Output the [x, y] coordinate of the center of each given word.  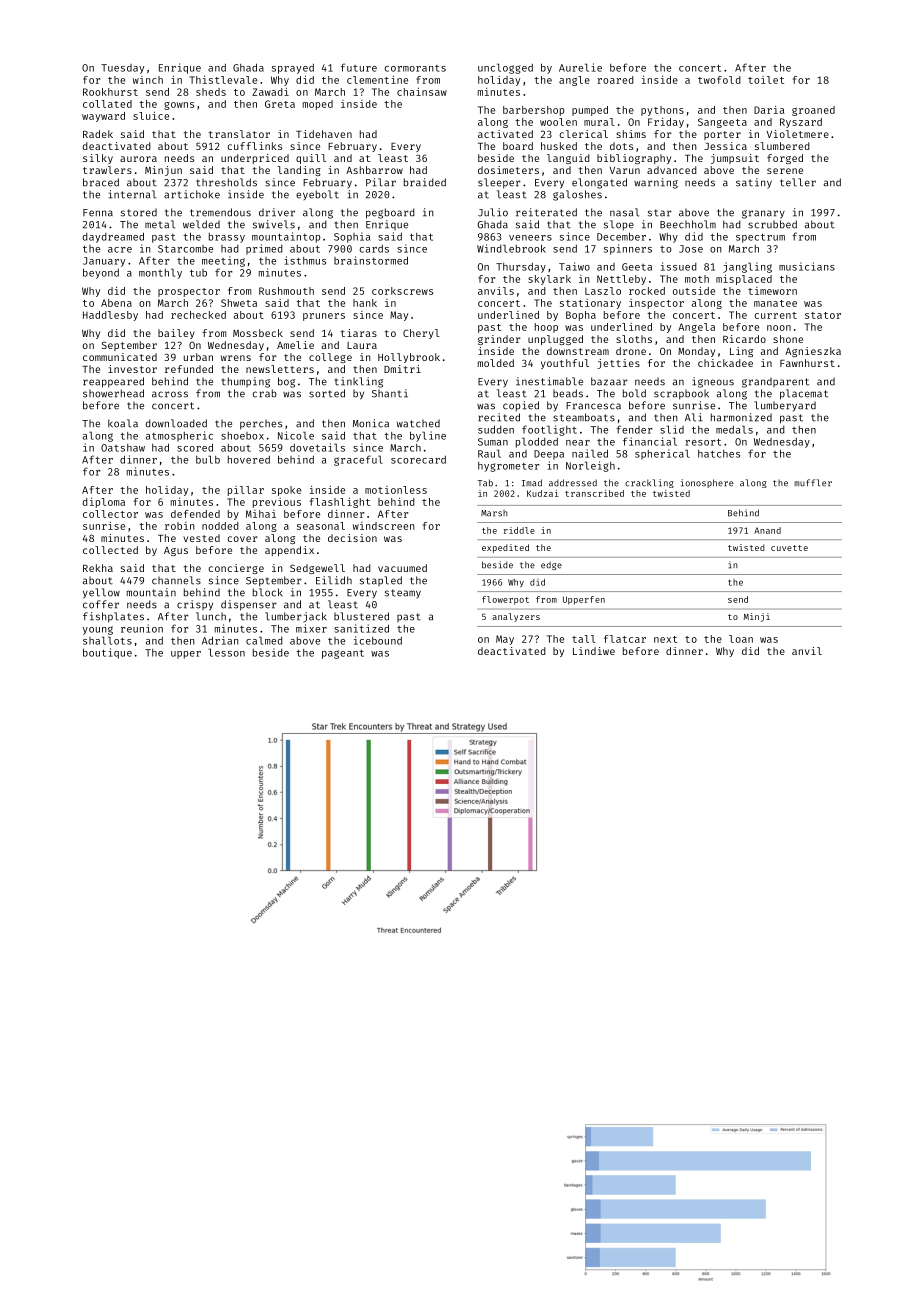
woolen [558, 122]
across [170, 394]
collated [107, 104]
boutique [107, 653]
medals [734, 429]
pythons [662, 111]
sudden [496, 429]
